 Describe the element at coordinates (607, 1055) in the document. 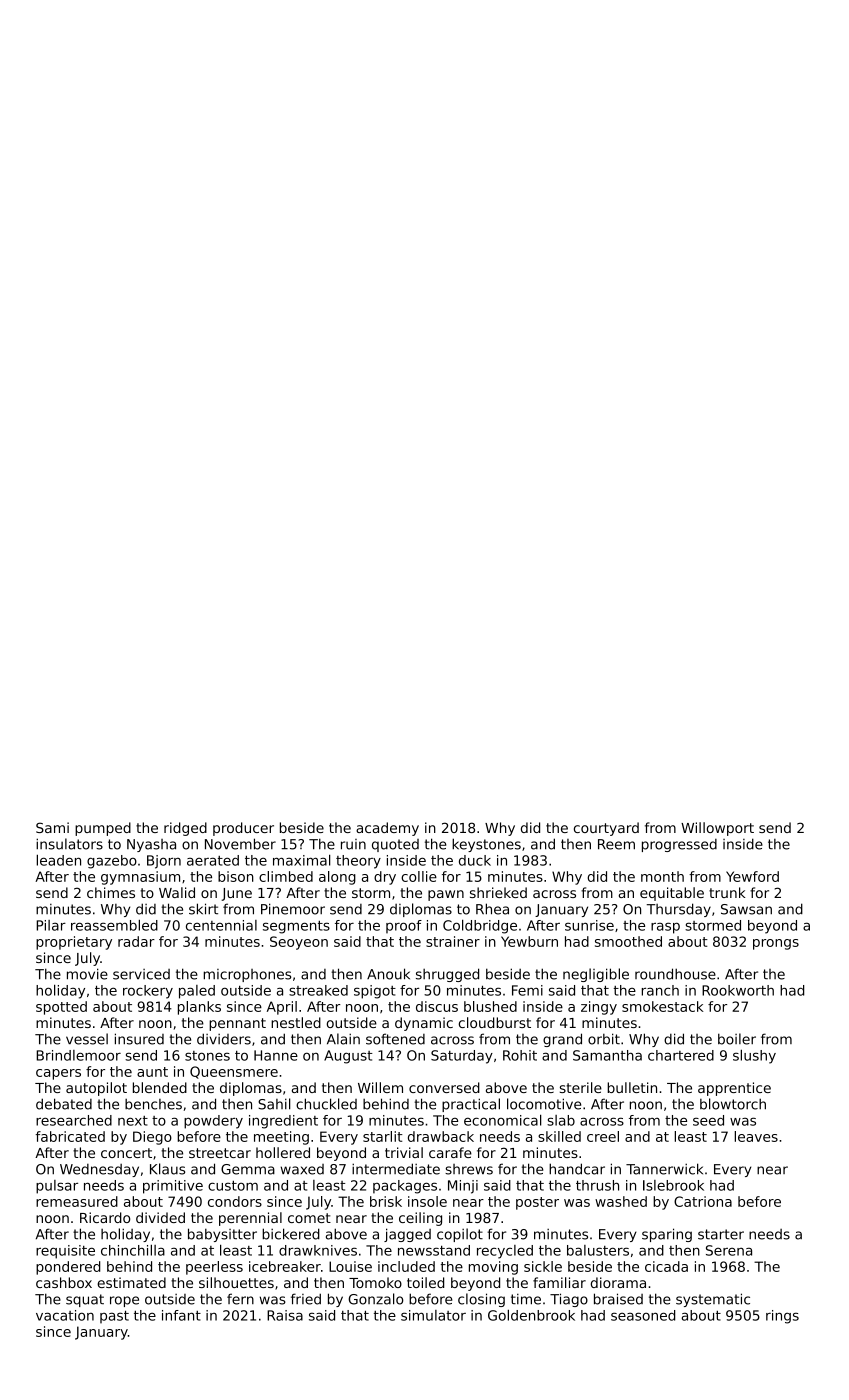

I see `Samantha` at that location.
